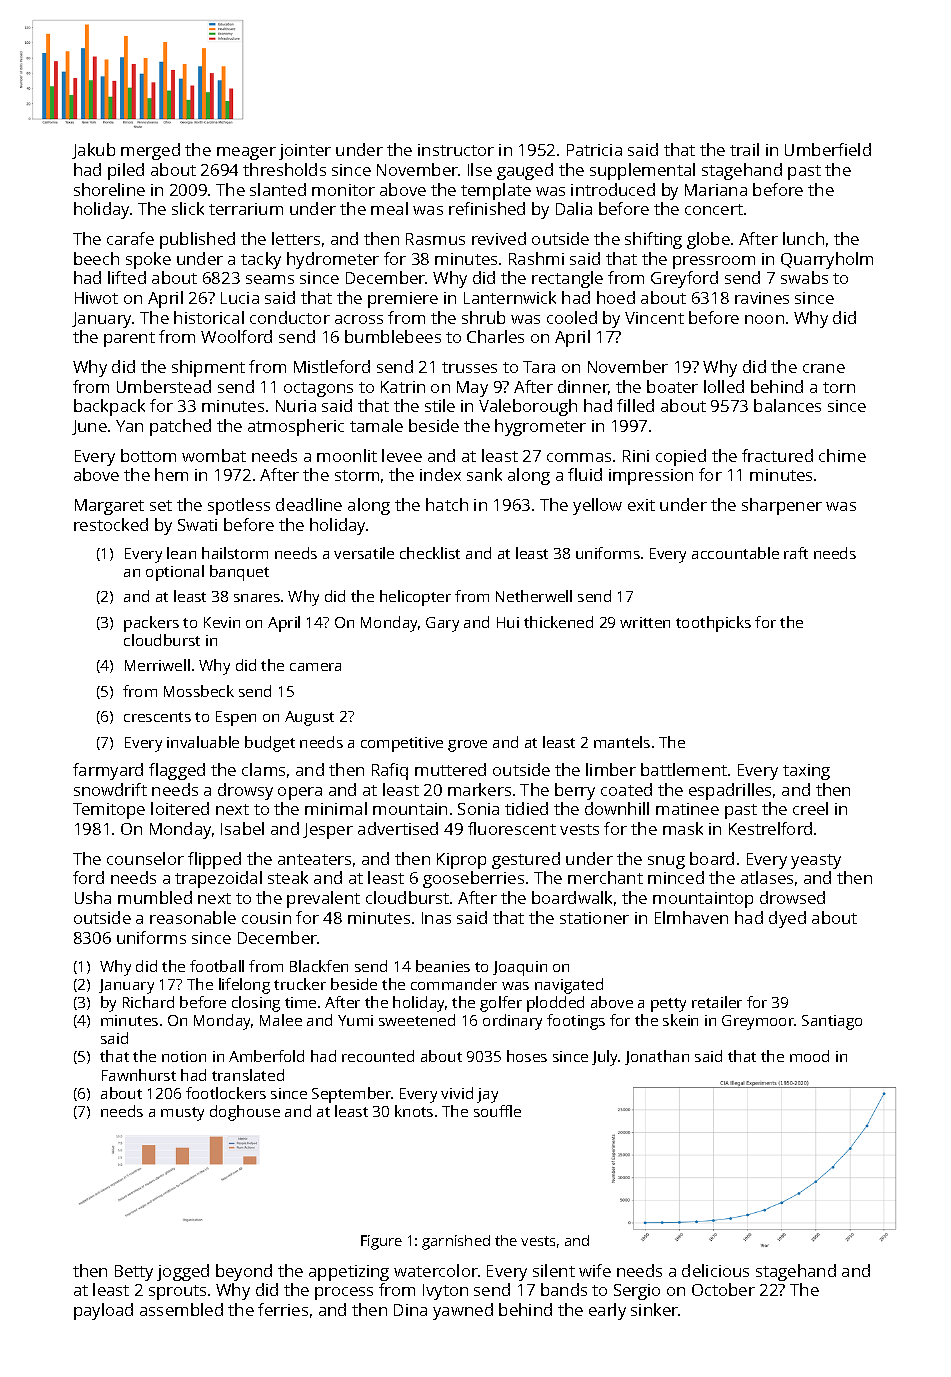 This screenshot has height=1377, width=951. Describe the element at coordinates (109, 507) in the screenshot. I see `Margaret` at that location.
